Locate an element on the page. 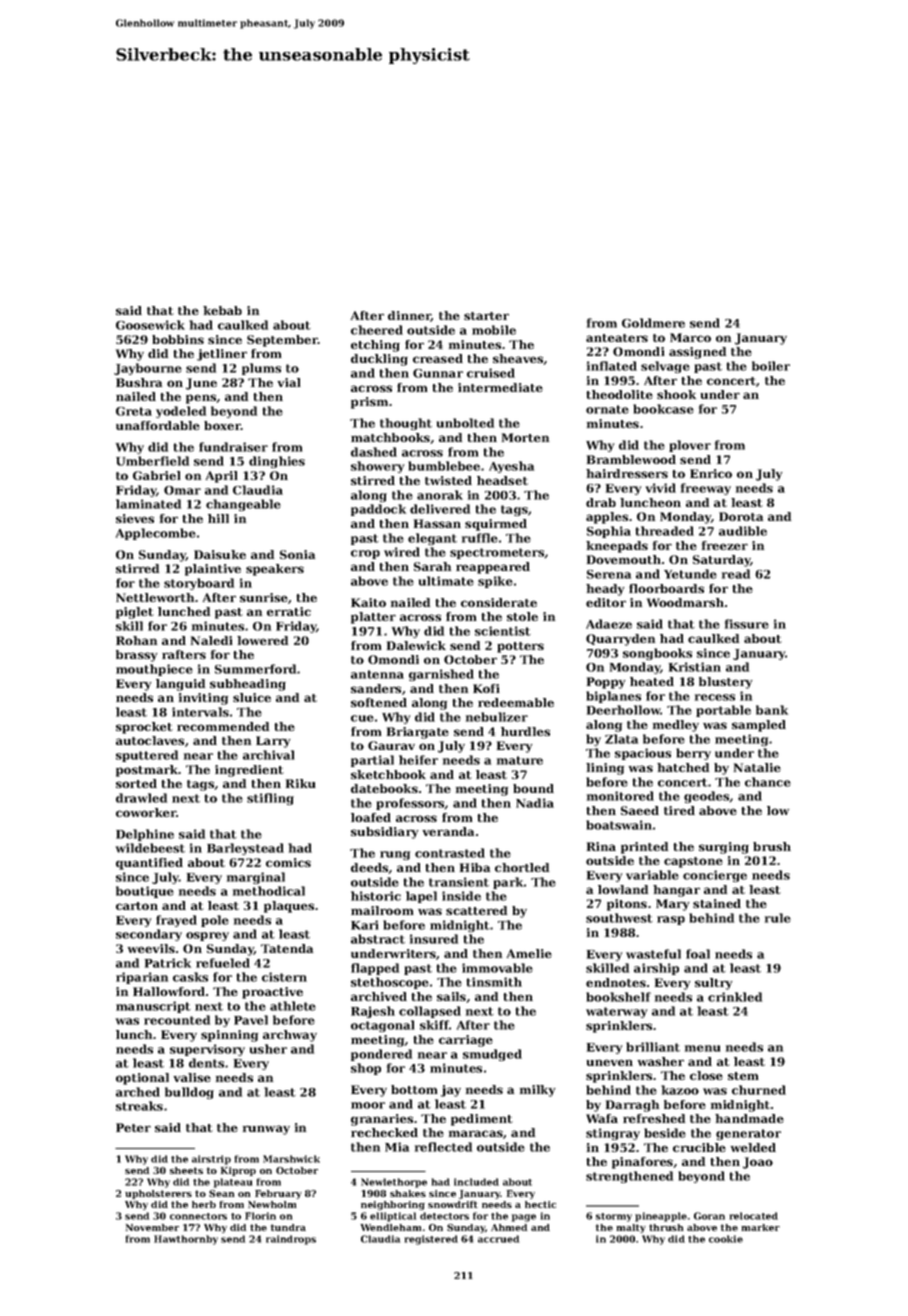  scientist is located at coordinates (503, 631).
